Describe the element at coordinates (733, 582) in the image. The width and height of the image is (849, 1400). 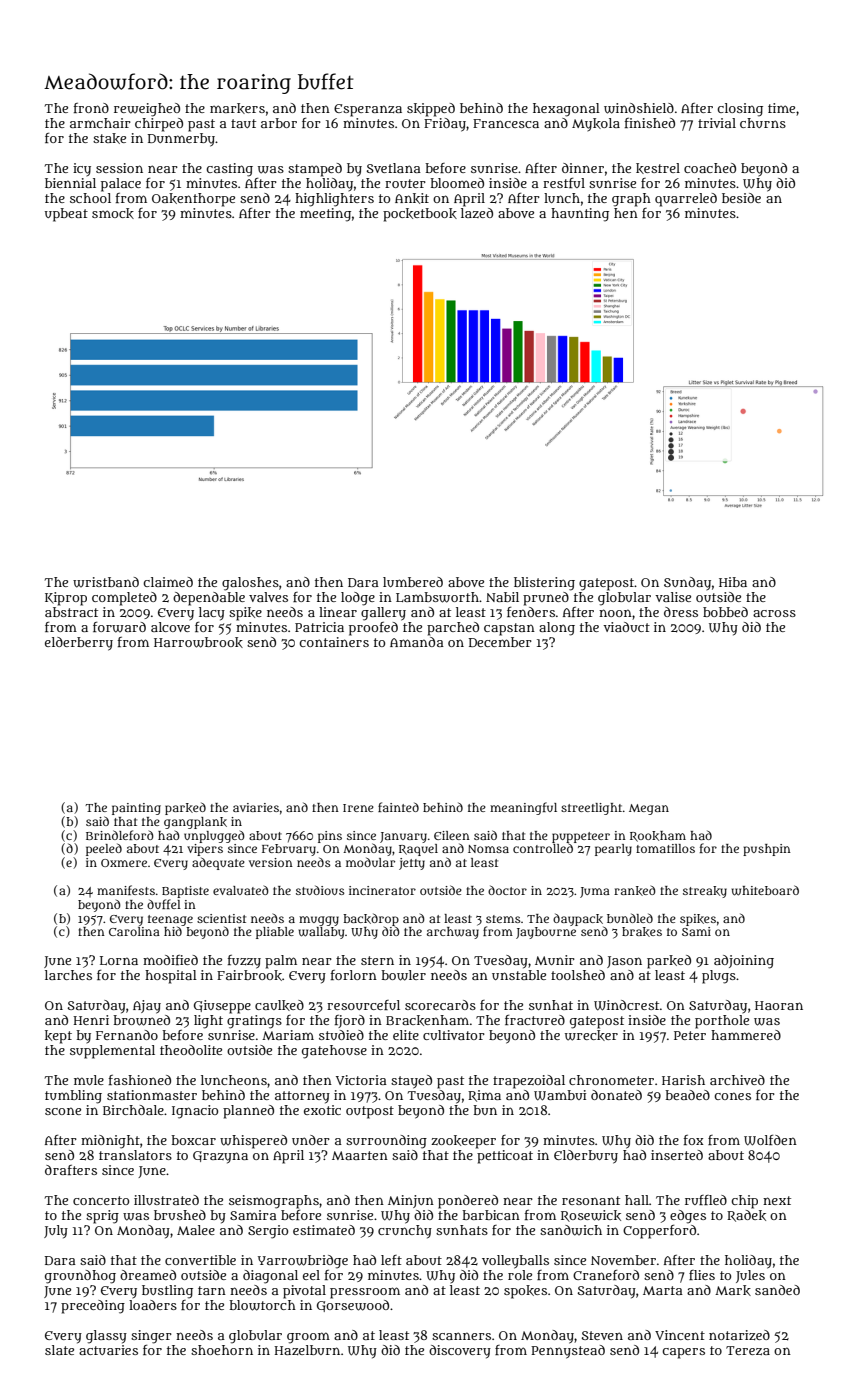
I see `Hiba` at that location.
